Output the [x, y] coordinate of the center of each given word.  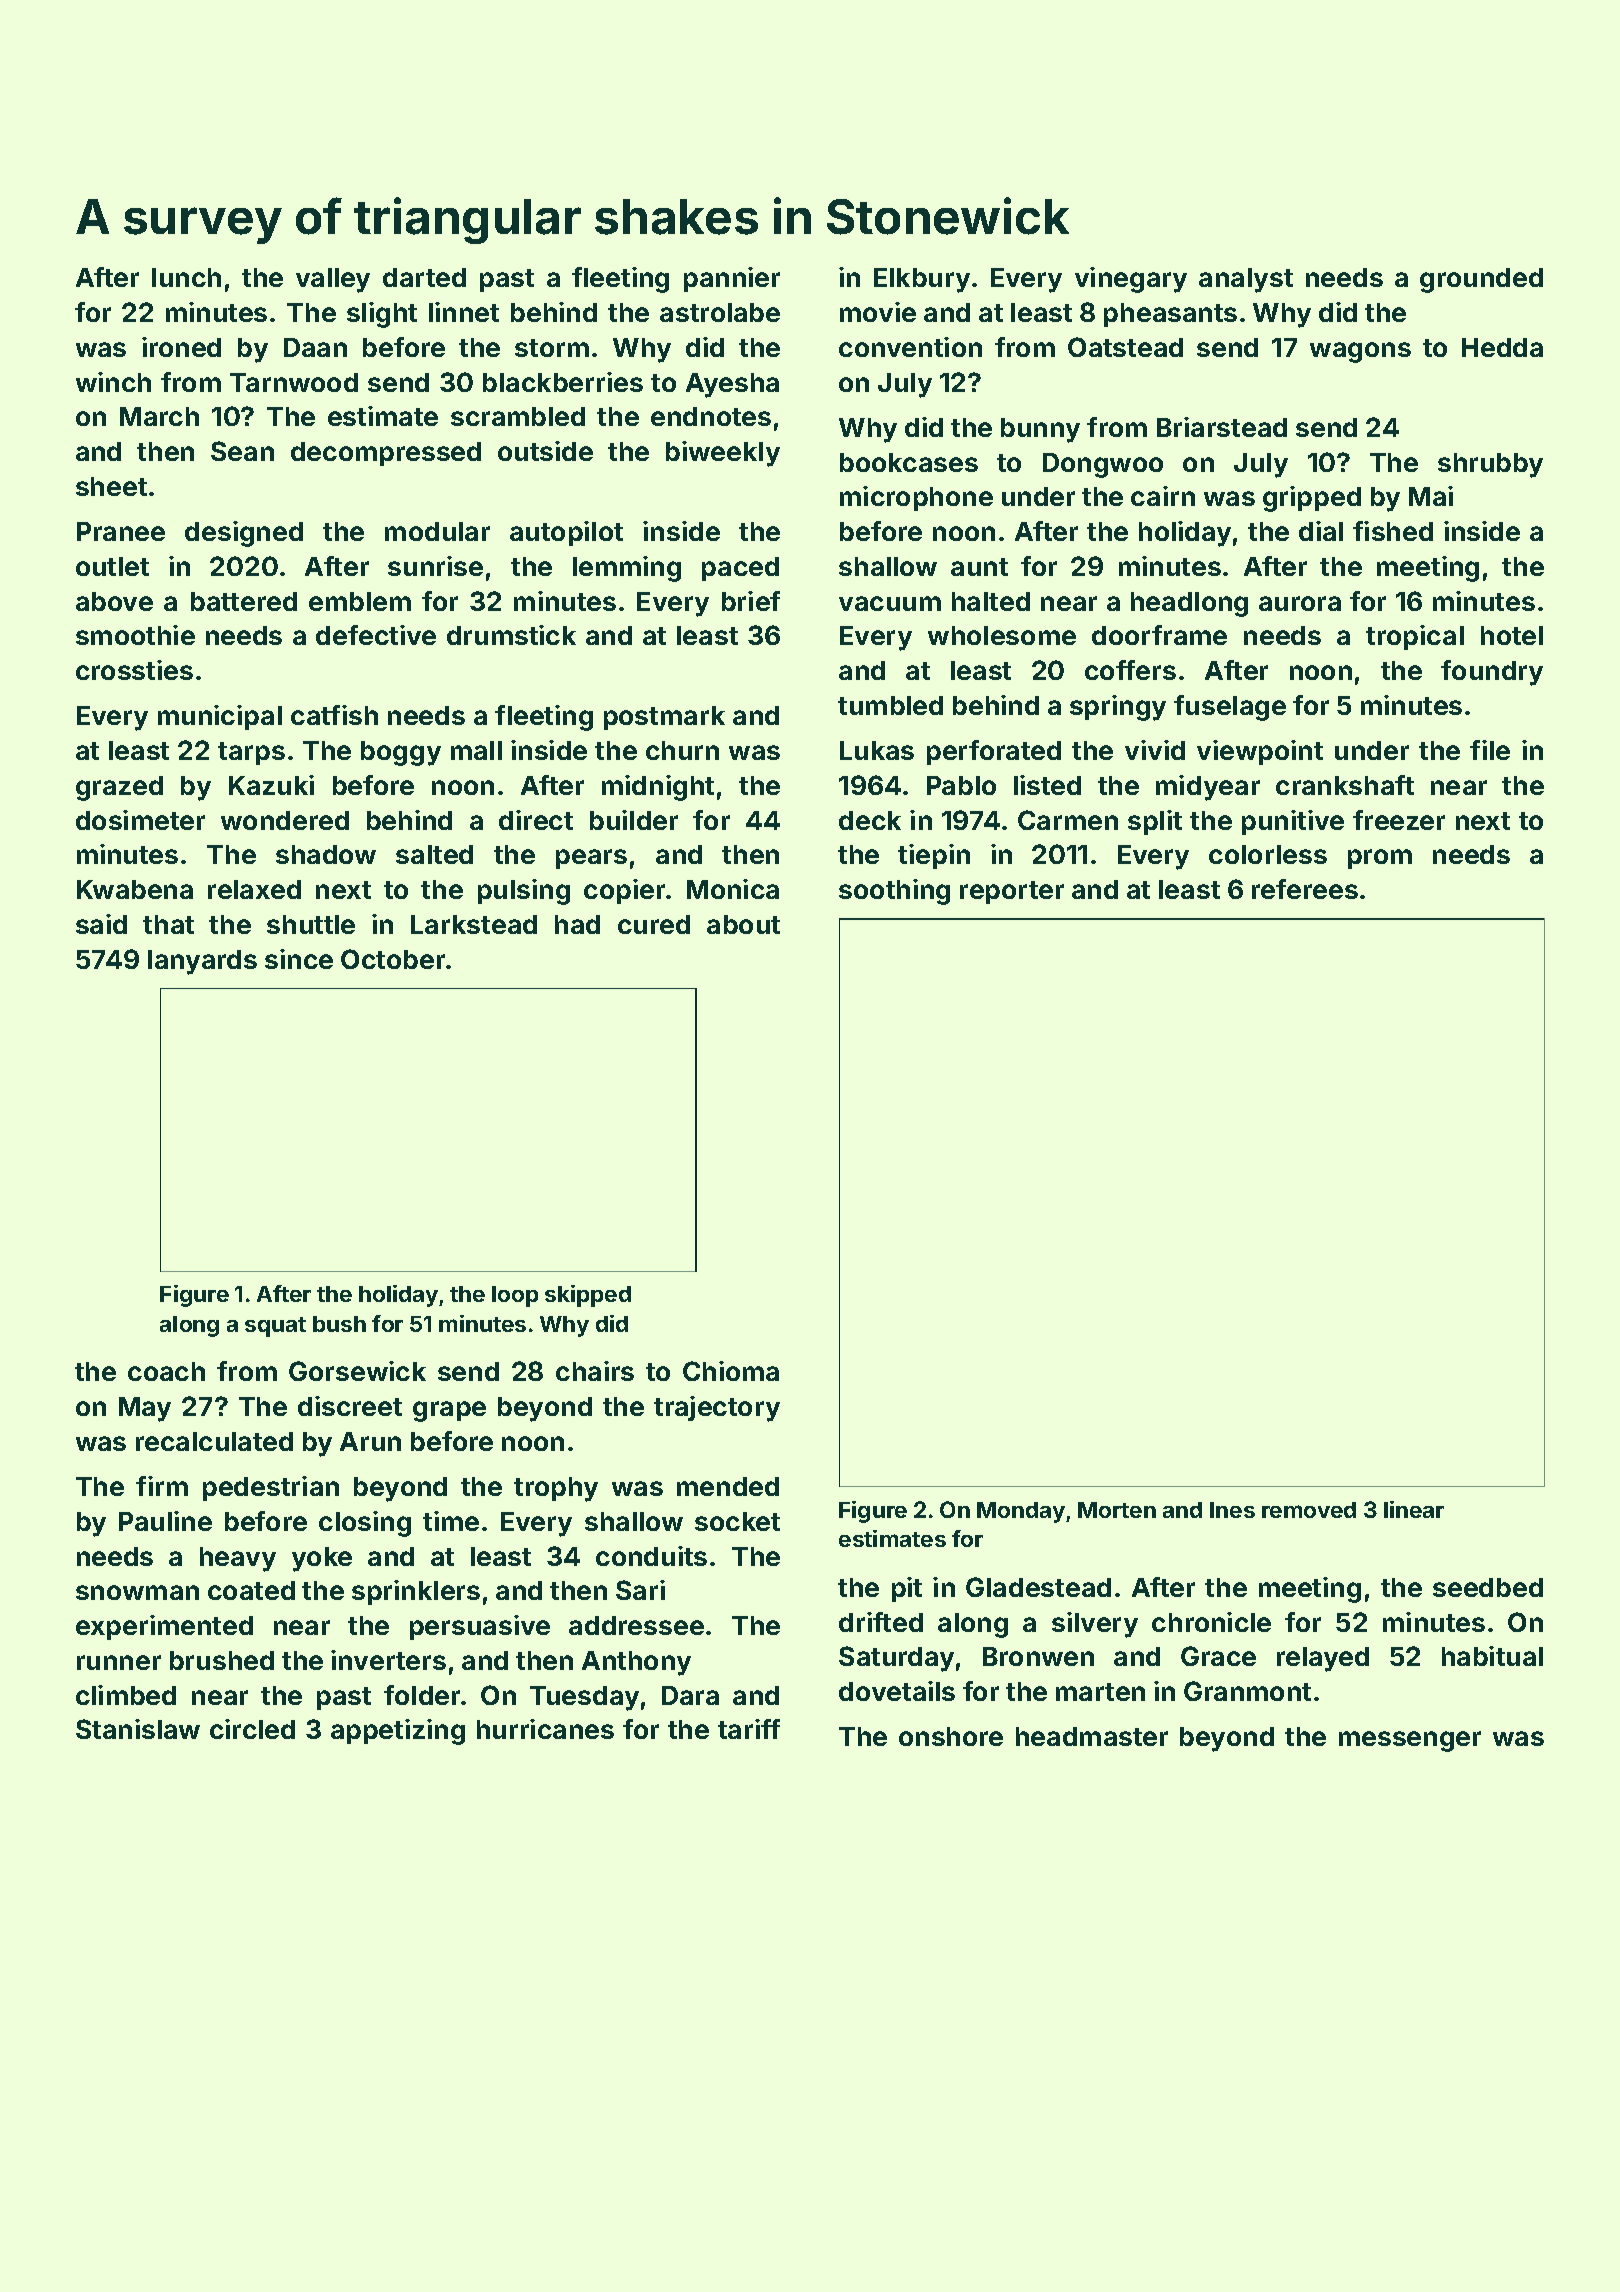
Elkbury [922, 280]
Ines [1232, 1510]
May [145, 1409]
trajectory [717, 1409]
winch [113, 382]
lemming [627, 569]
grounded [1481, 280]
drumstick [511, 635]
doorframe [1159, 635]
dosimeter [140, 820]
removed [1309, 1510]
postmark [664, 718]
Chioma [731, 1371]
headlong [1189, 604]
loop [515, 1296]
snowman [137, 1592]
